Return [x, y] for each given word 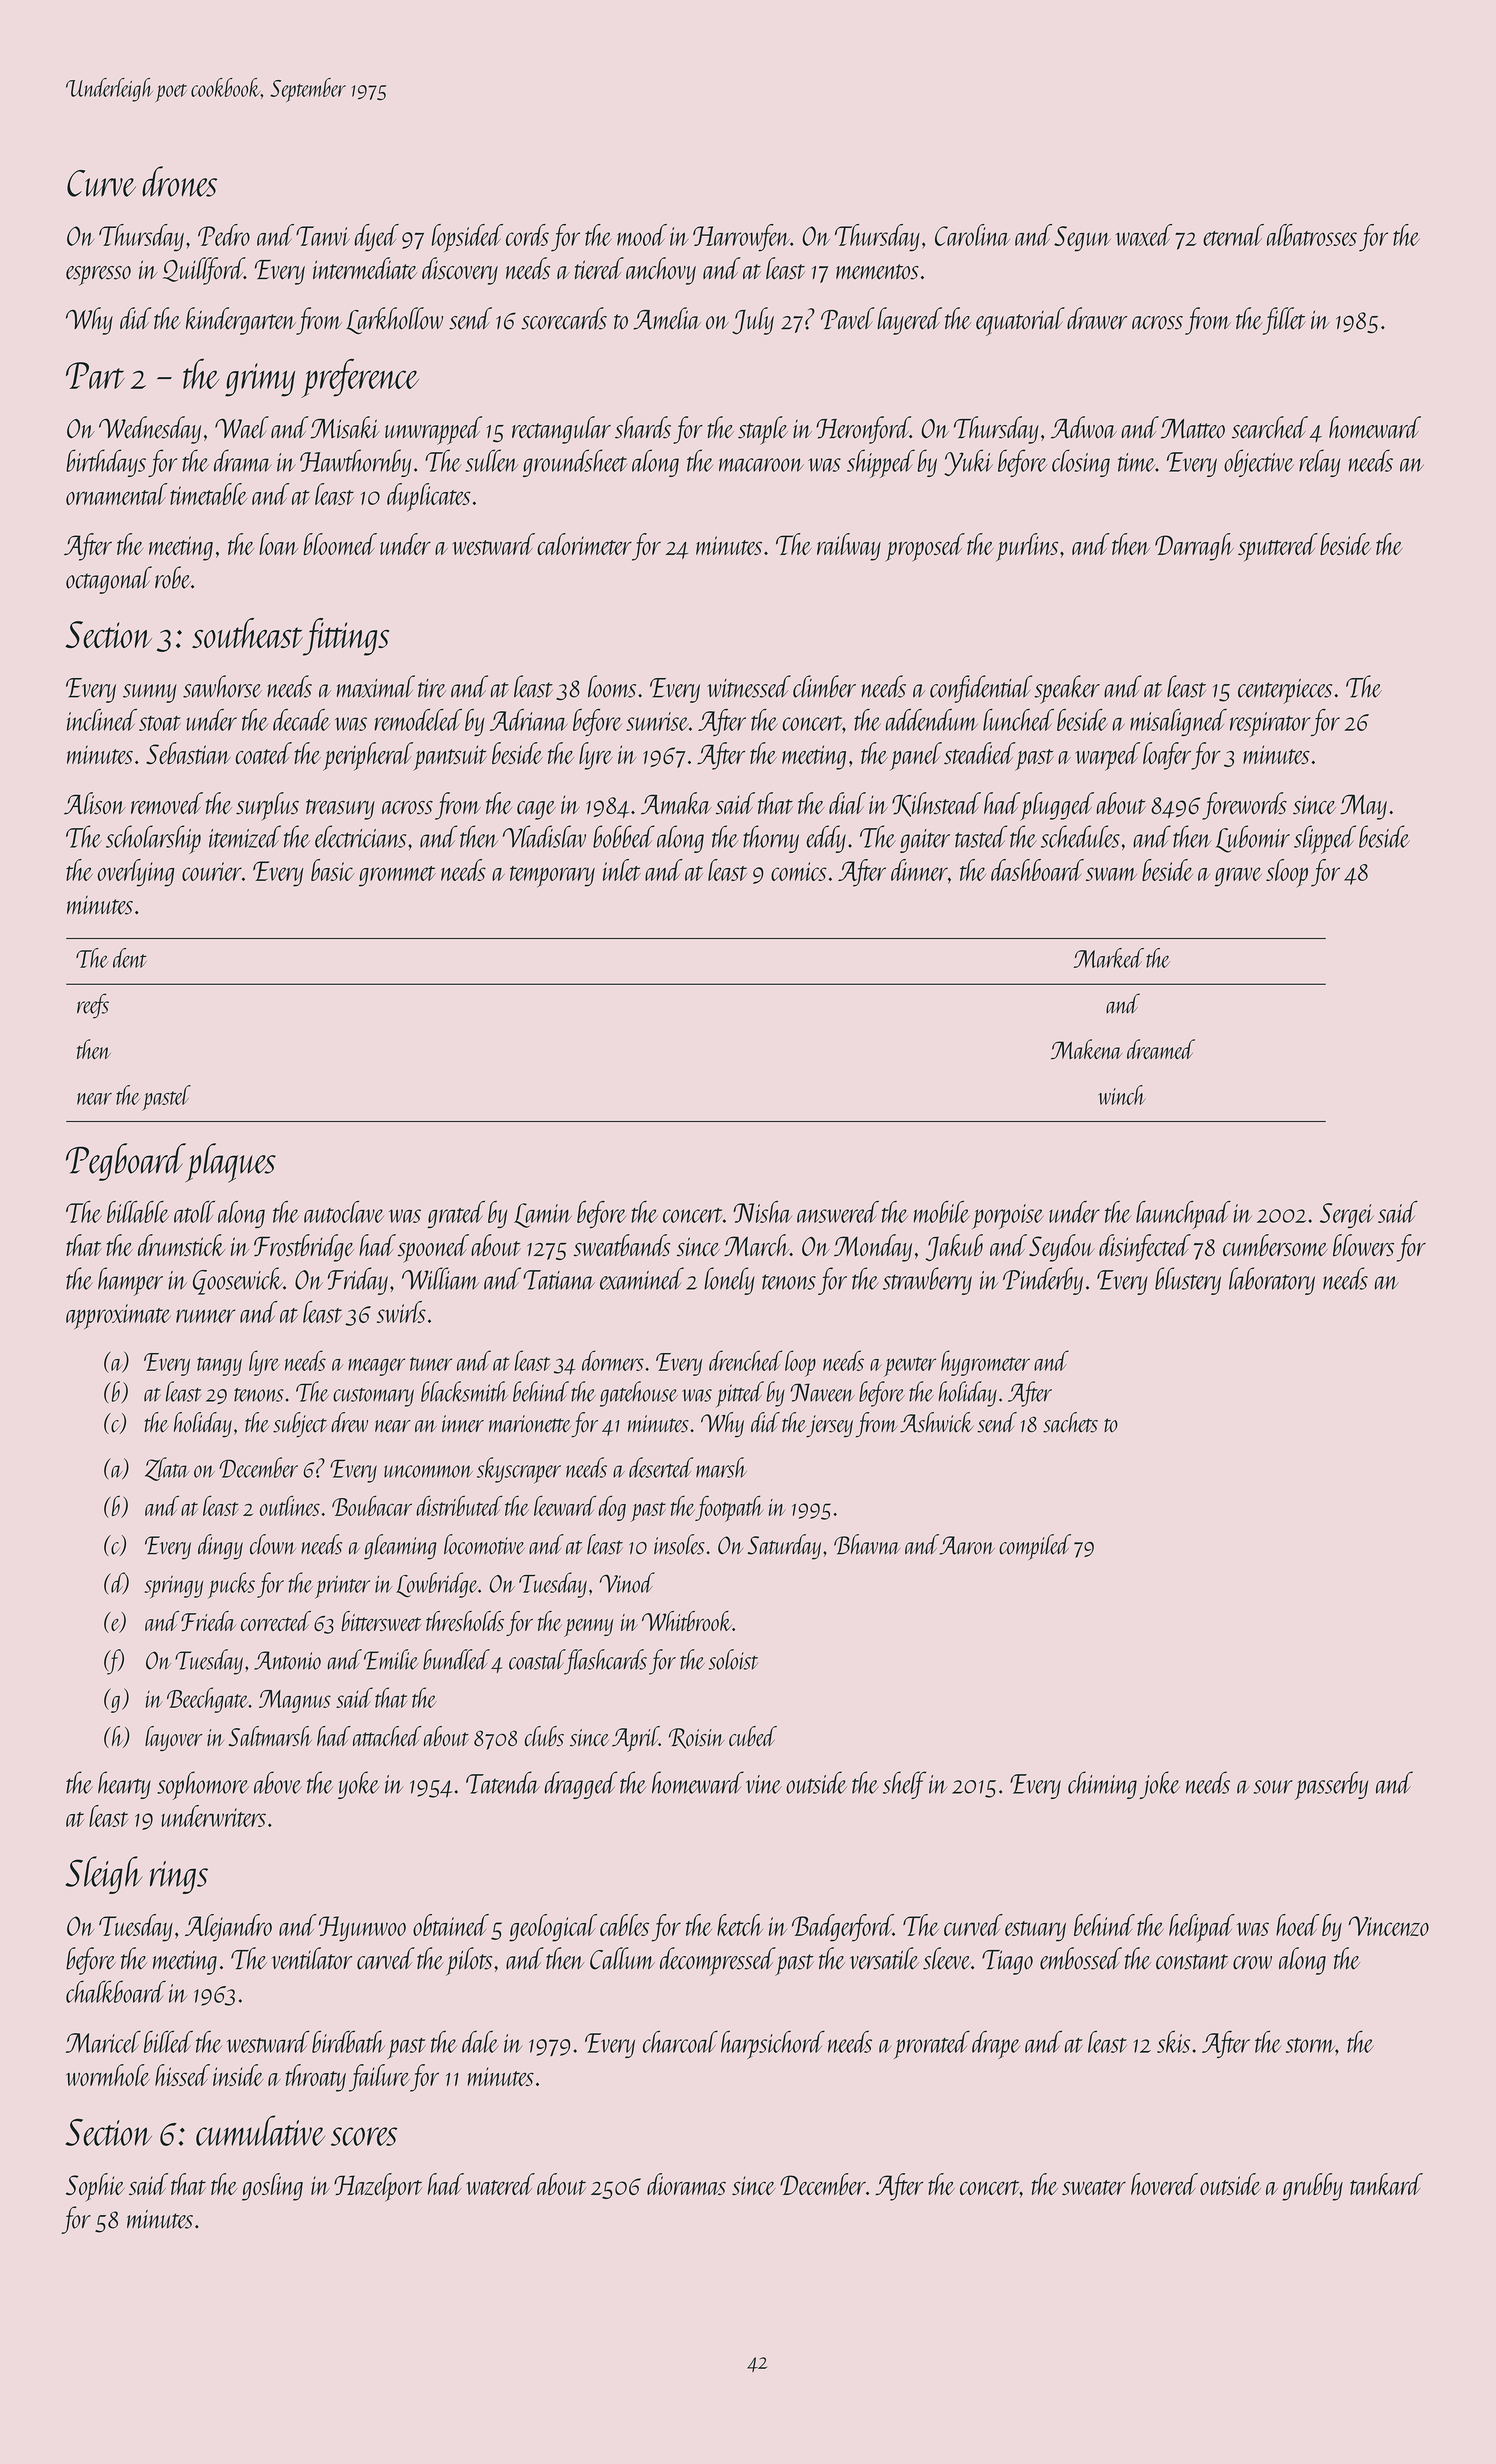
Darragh [1194, 547]
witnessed [749, 686]
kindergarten [241, 321]
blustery [1188, 1281]
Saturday [784, 1547]
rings [179, 1877]
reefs [93, 1006]
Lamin [543, 1215]
